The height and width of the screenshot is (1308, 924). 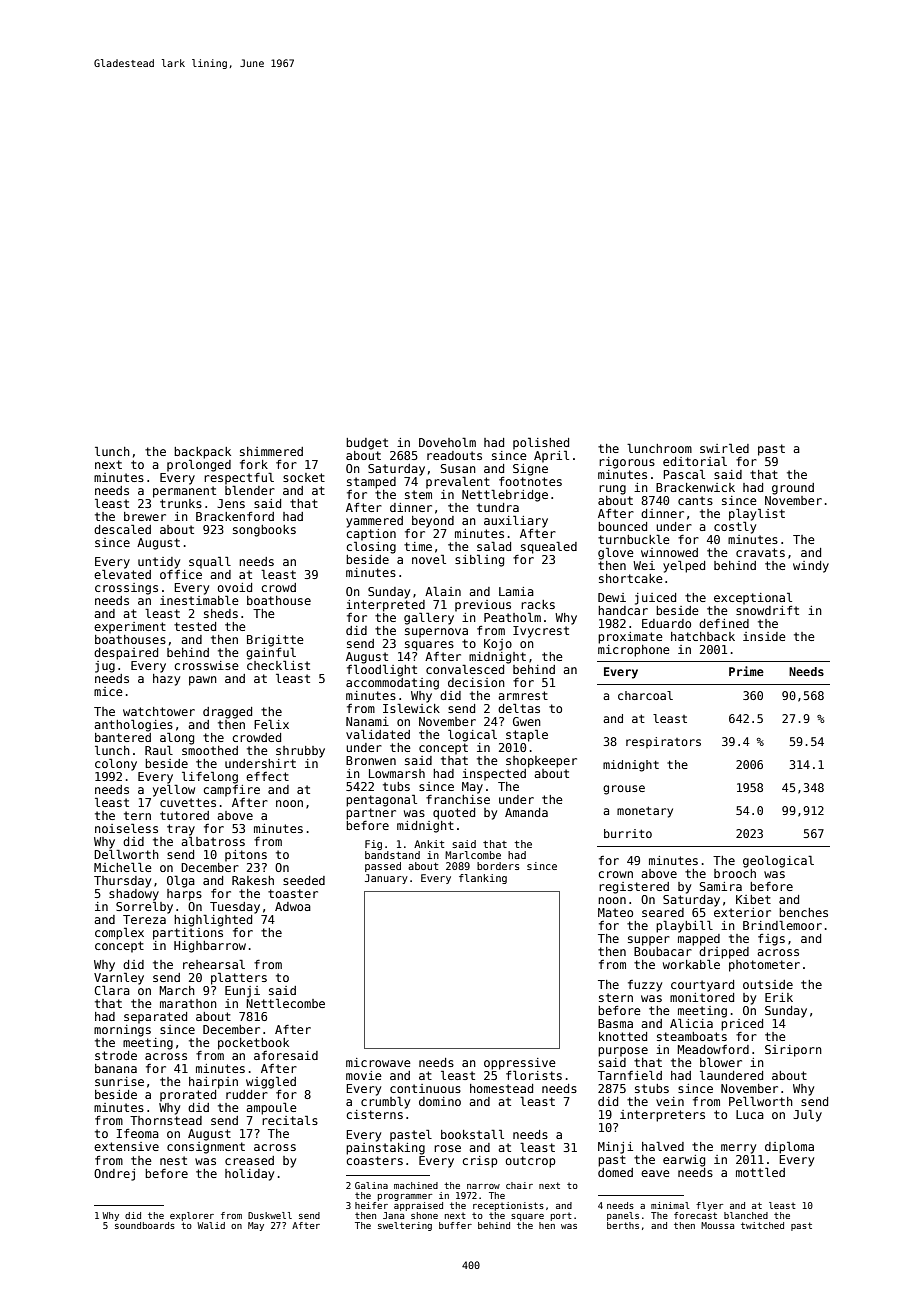 I want to click on soundboards, so click(x=145, y=1225).
